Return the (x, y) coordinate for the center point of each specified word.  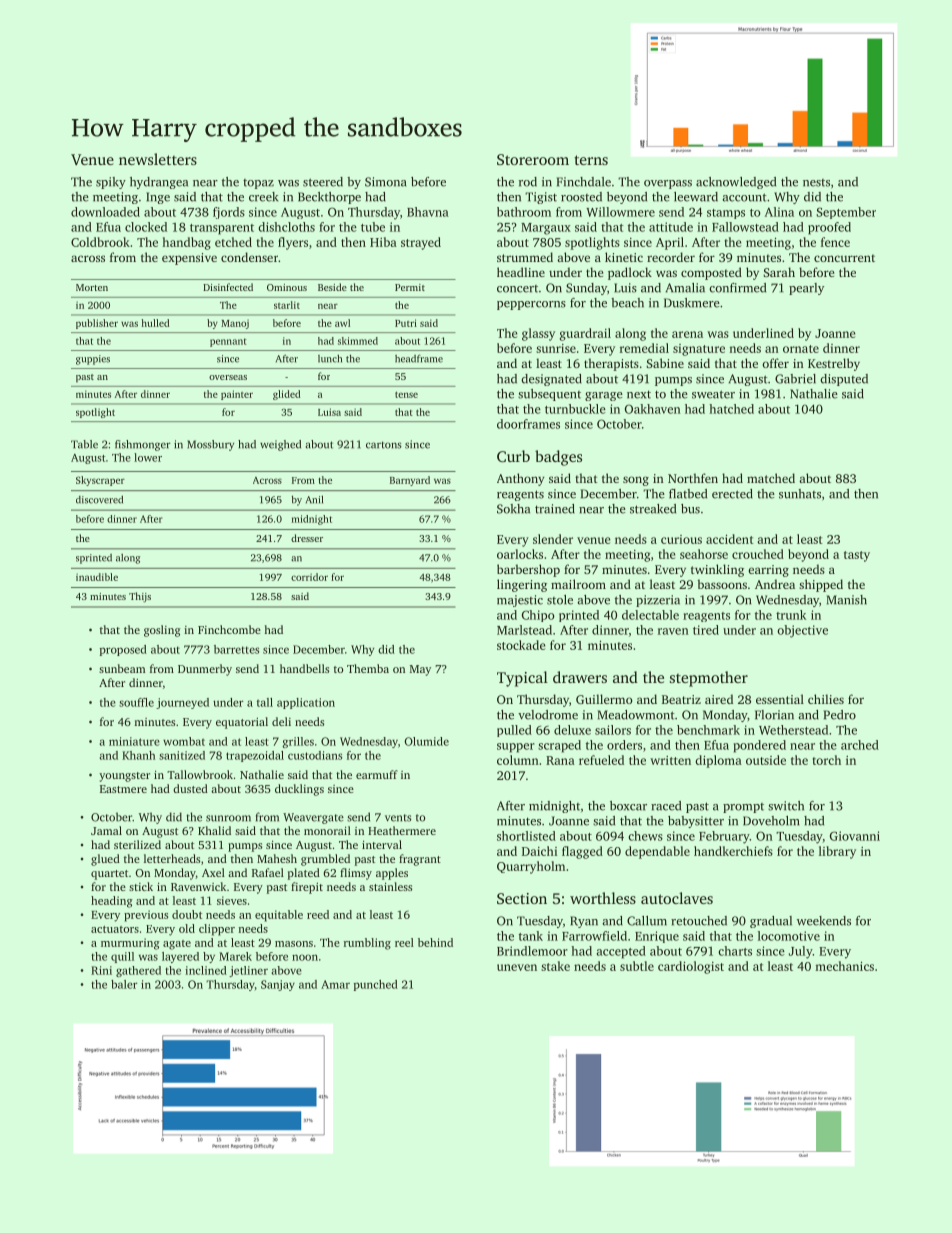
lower (148, 457)
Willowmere (620, 212)
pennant (228, 342)
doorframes (528, 424)
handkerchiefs (733, 851)
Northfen (693, 478)
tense (406, 395)
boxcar (628, 806)
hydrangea (159, 183)
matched (771, 478)
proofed (829, 228)
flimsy (356, 874)
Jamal (106, 830)
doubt (187, 914)
